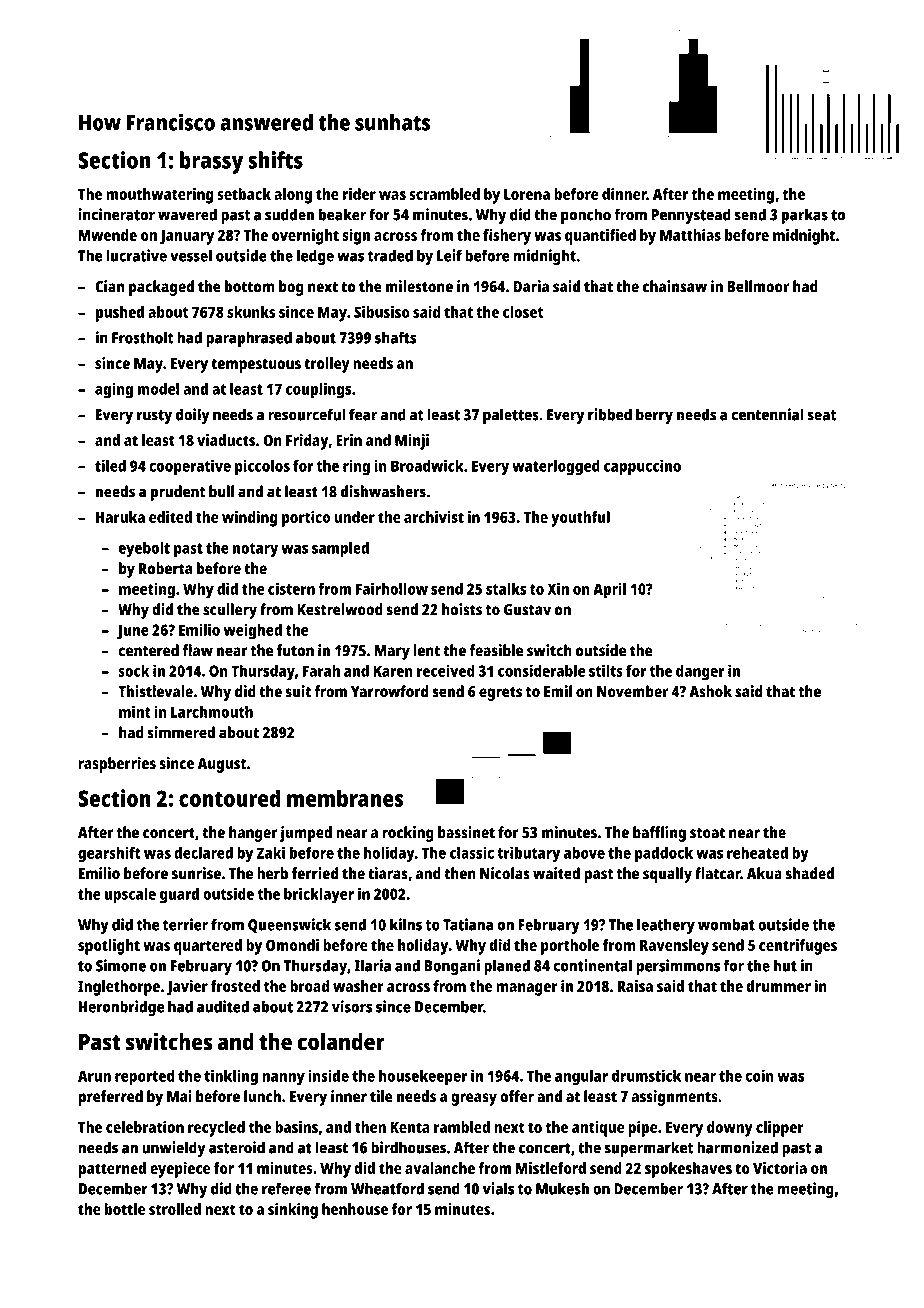  What do you see at coordinates (654, 416) in the document?
I see `berry` at bounding box center [654, 416].
